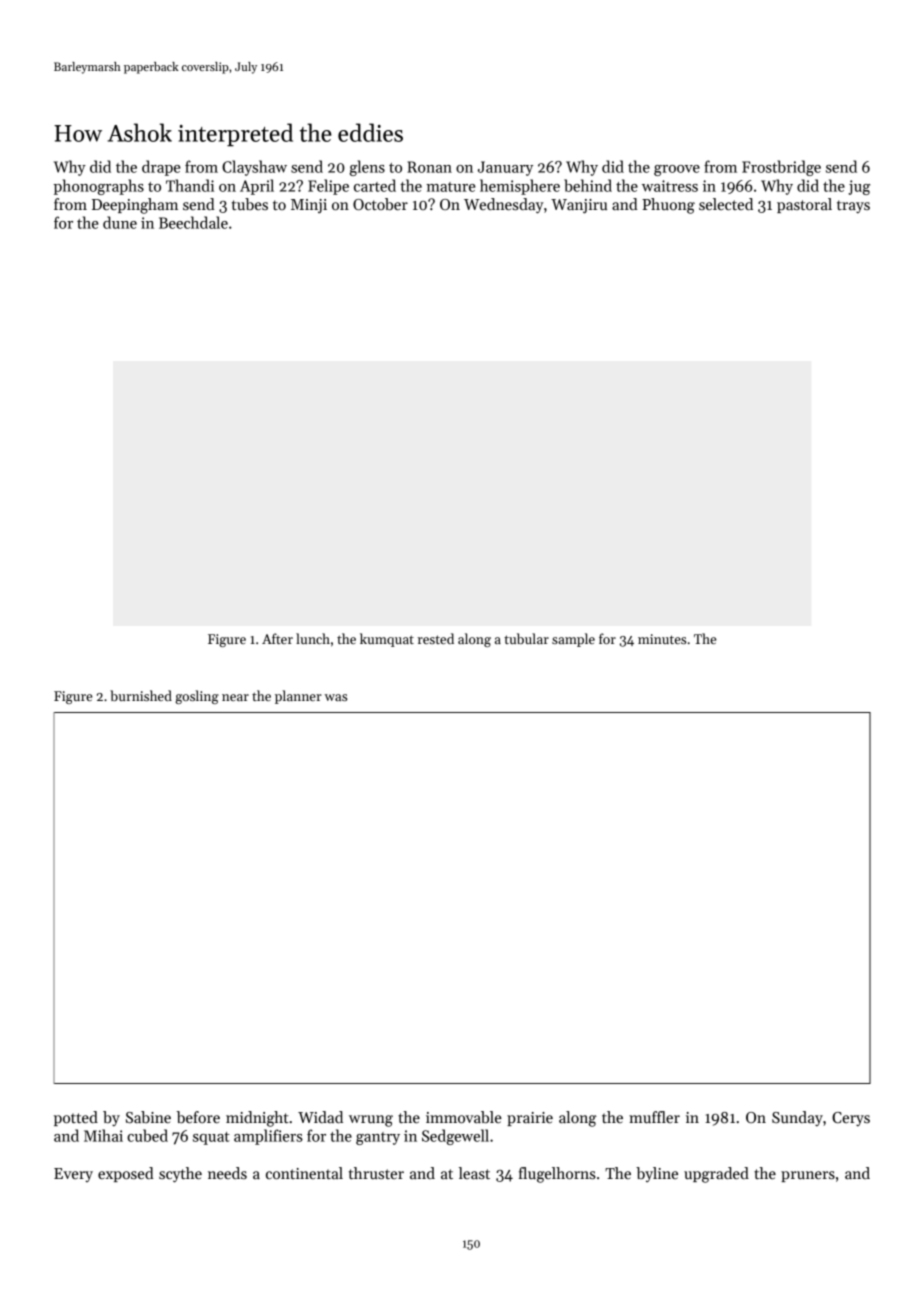 This screenshot has width=924, height=1308. What do you see at coordinates (99, 187) in the screenshot?
I see `phonographs` at bounding box center [99, 187].
